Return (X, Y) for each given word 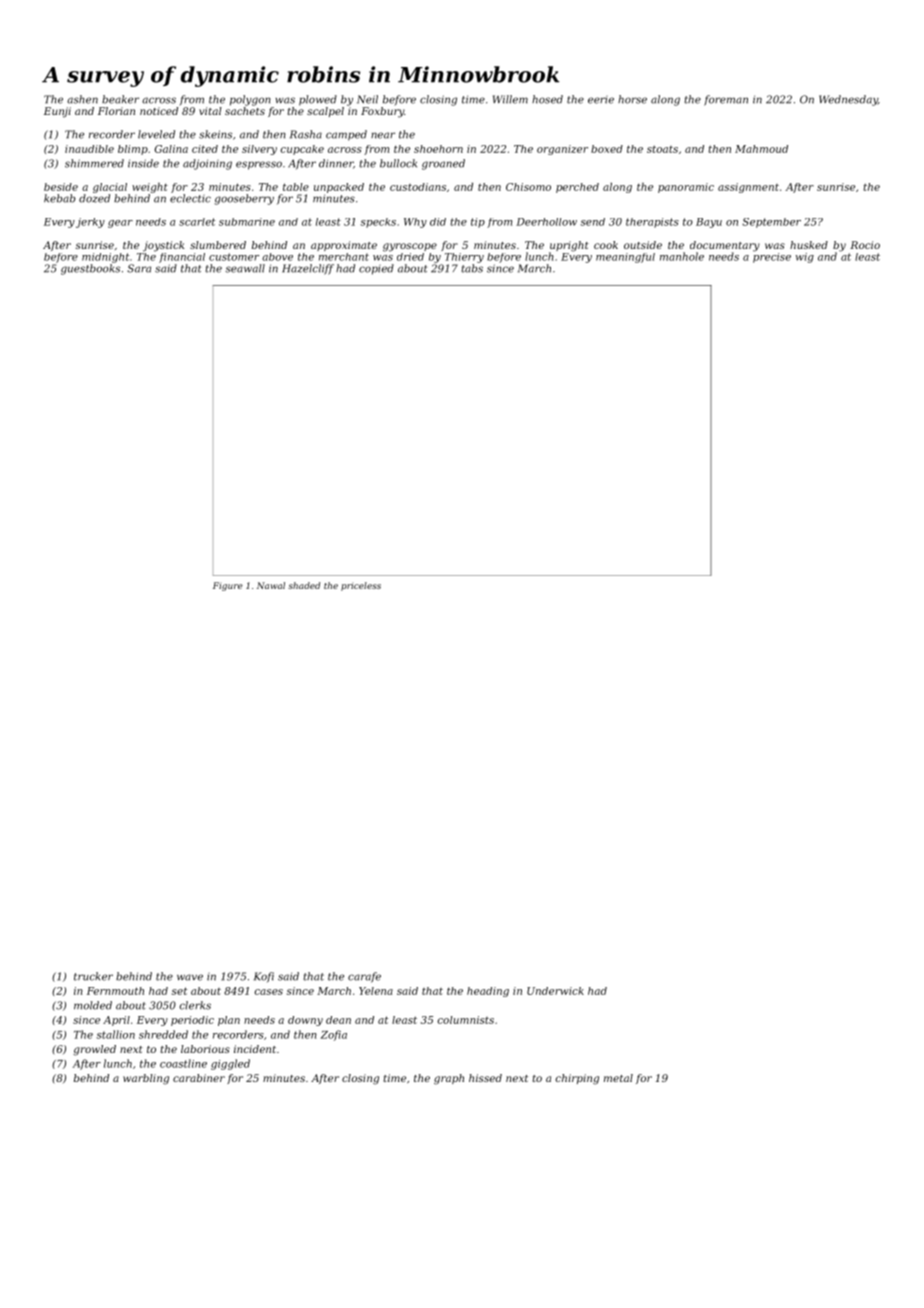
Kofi (264, 977)
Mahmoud (761, 149)
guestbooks (90, 269)
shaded (304, 585)
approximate (344, 246)
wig (805, 258)
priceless (361, 586)
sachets (245, 111)
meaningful (625, 258)
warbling (146, 1079)
